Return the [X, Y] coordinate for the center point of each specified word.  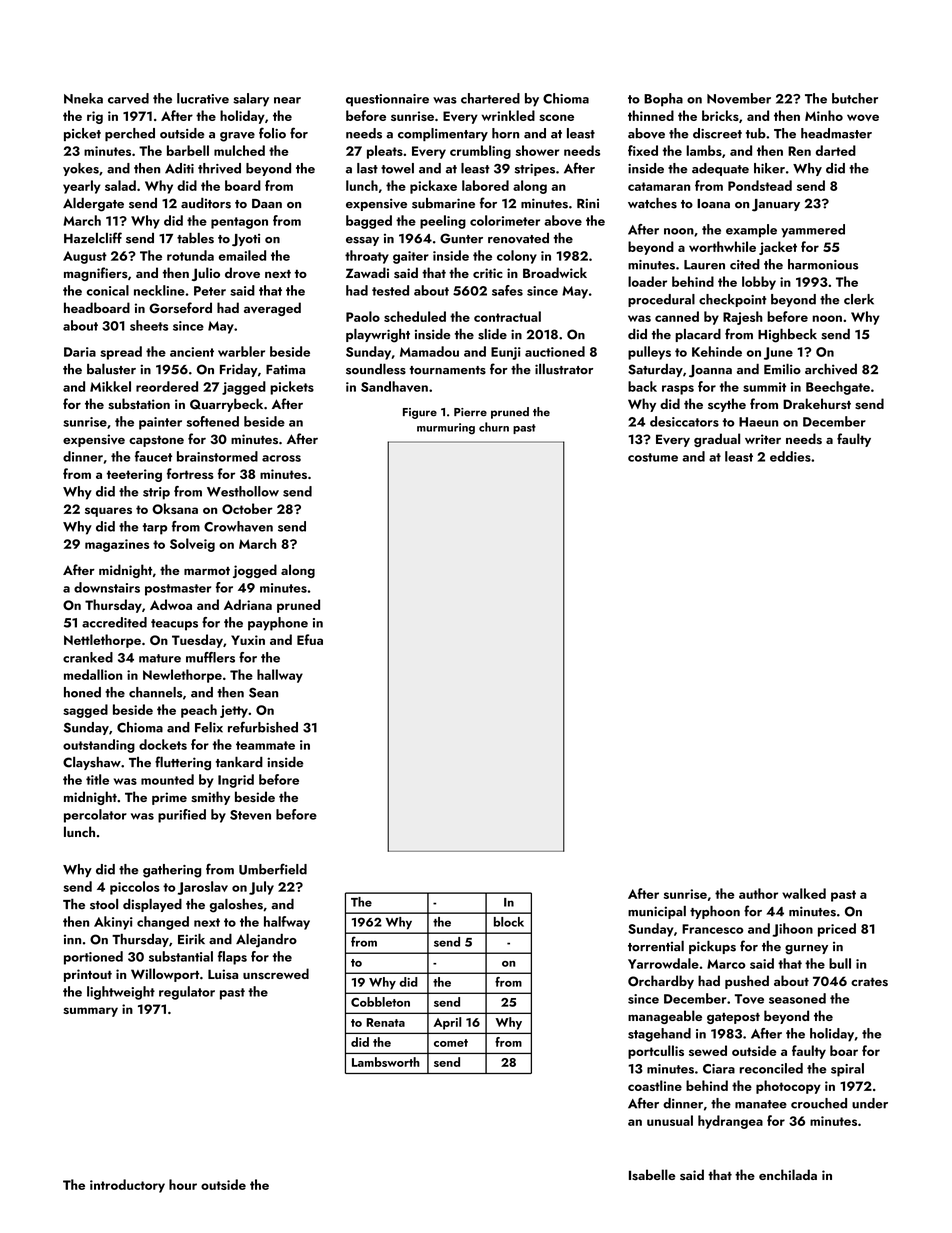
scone [556, 117]
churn [494, 427]
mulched [239, 150]
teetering [134, 475]
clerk [859, 299]
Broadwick [555, 272]
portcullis [656, 1052]
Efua [310, 639]
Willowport [165, 975]
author [758, 893]
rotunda [190, 255]
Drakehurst [817, 404]
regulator [187, 993]
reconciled [771, 1068]
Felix [209, 727]
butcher [855, 98]
